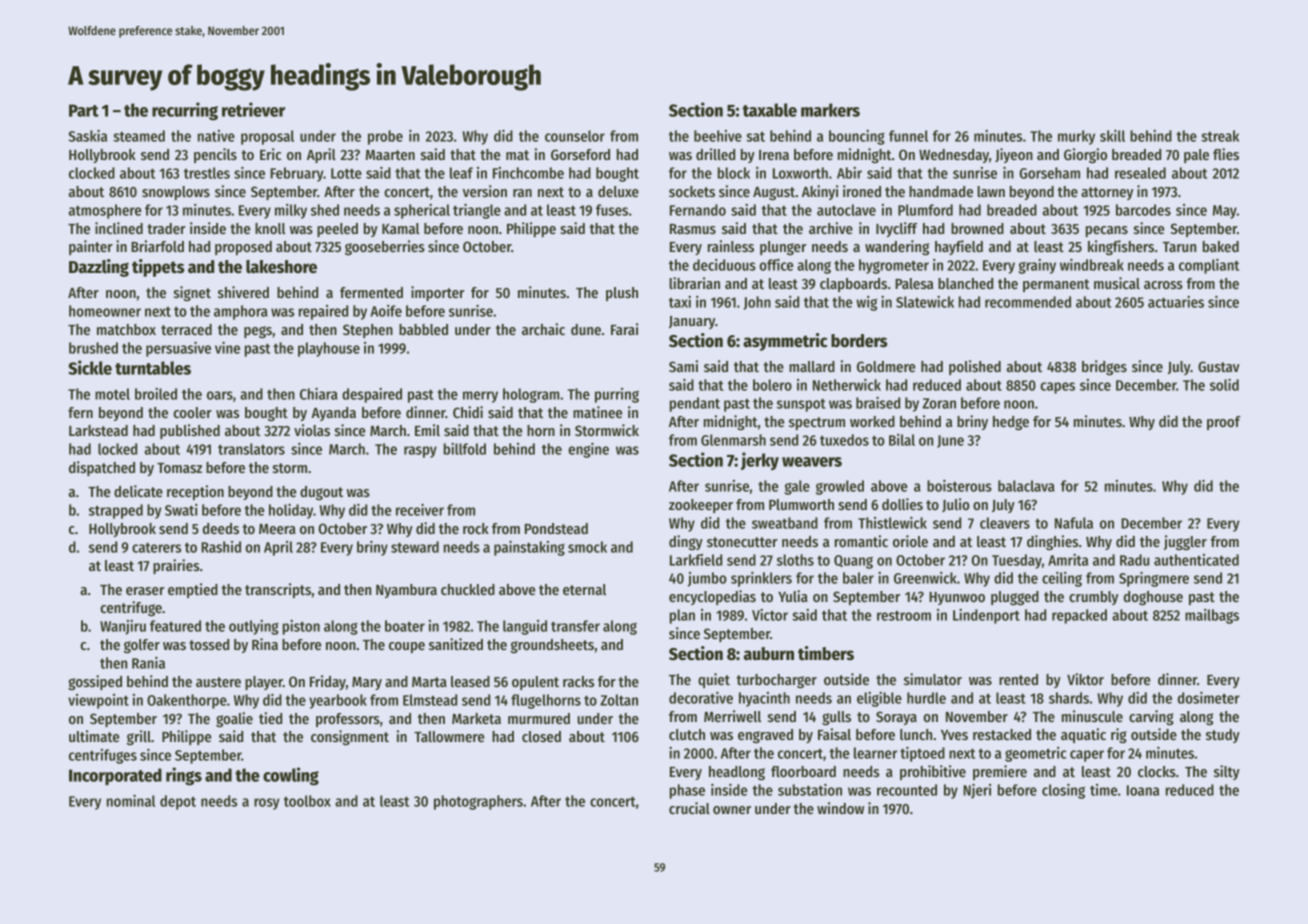 The image size is (1308, 924). Describe the element at coordinates (755, 137) in the page. I see `sat` at that location.
